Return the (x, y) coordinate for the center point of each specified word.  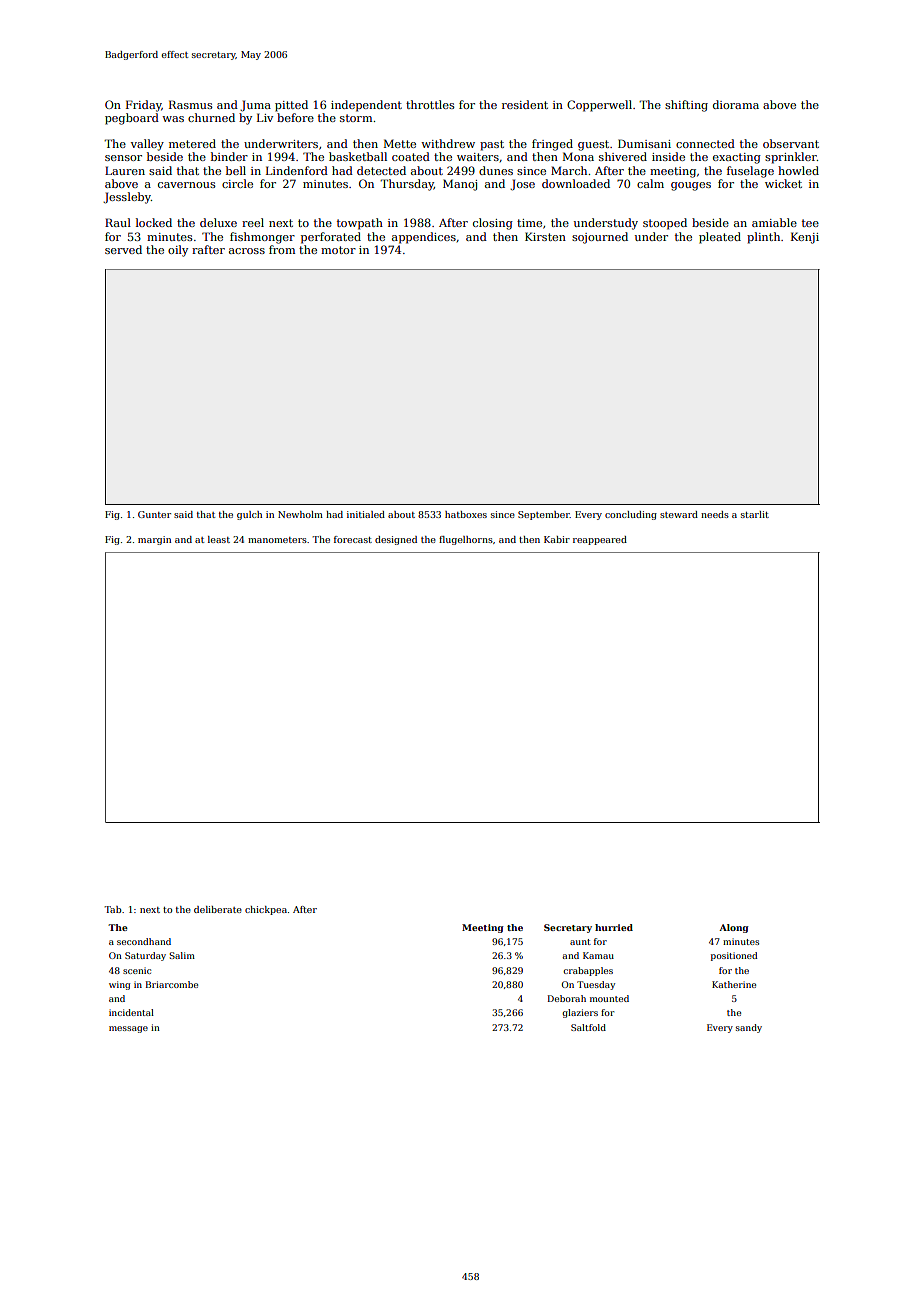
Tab (113, 909)
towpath (360, 224)
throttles (430, 104)
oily (178, 251)
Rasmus (191, 104)
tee (810, 223)
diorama (736, 104)
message (128, 1029)
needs (715, 514)
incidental (131, 1012)
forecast (353, 539)
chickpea (266, 910)
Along (734, 928)
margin (154, 540)
